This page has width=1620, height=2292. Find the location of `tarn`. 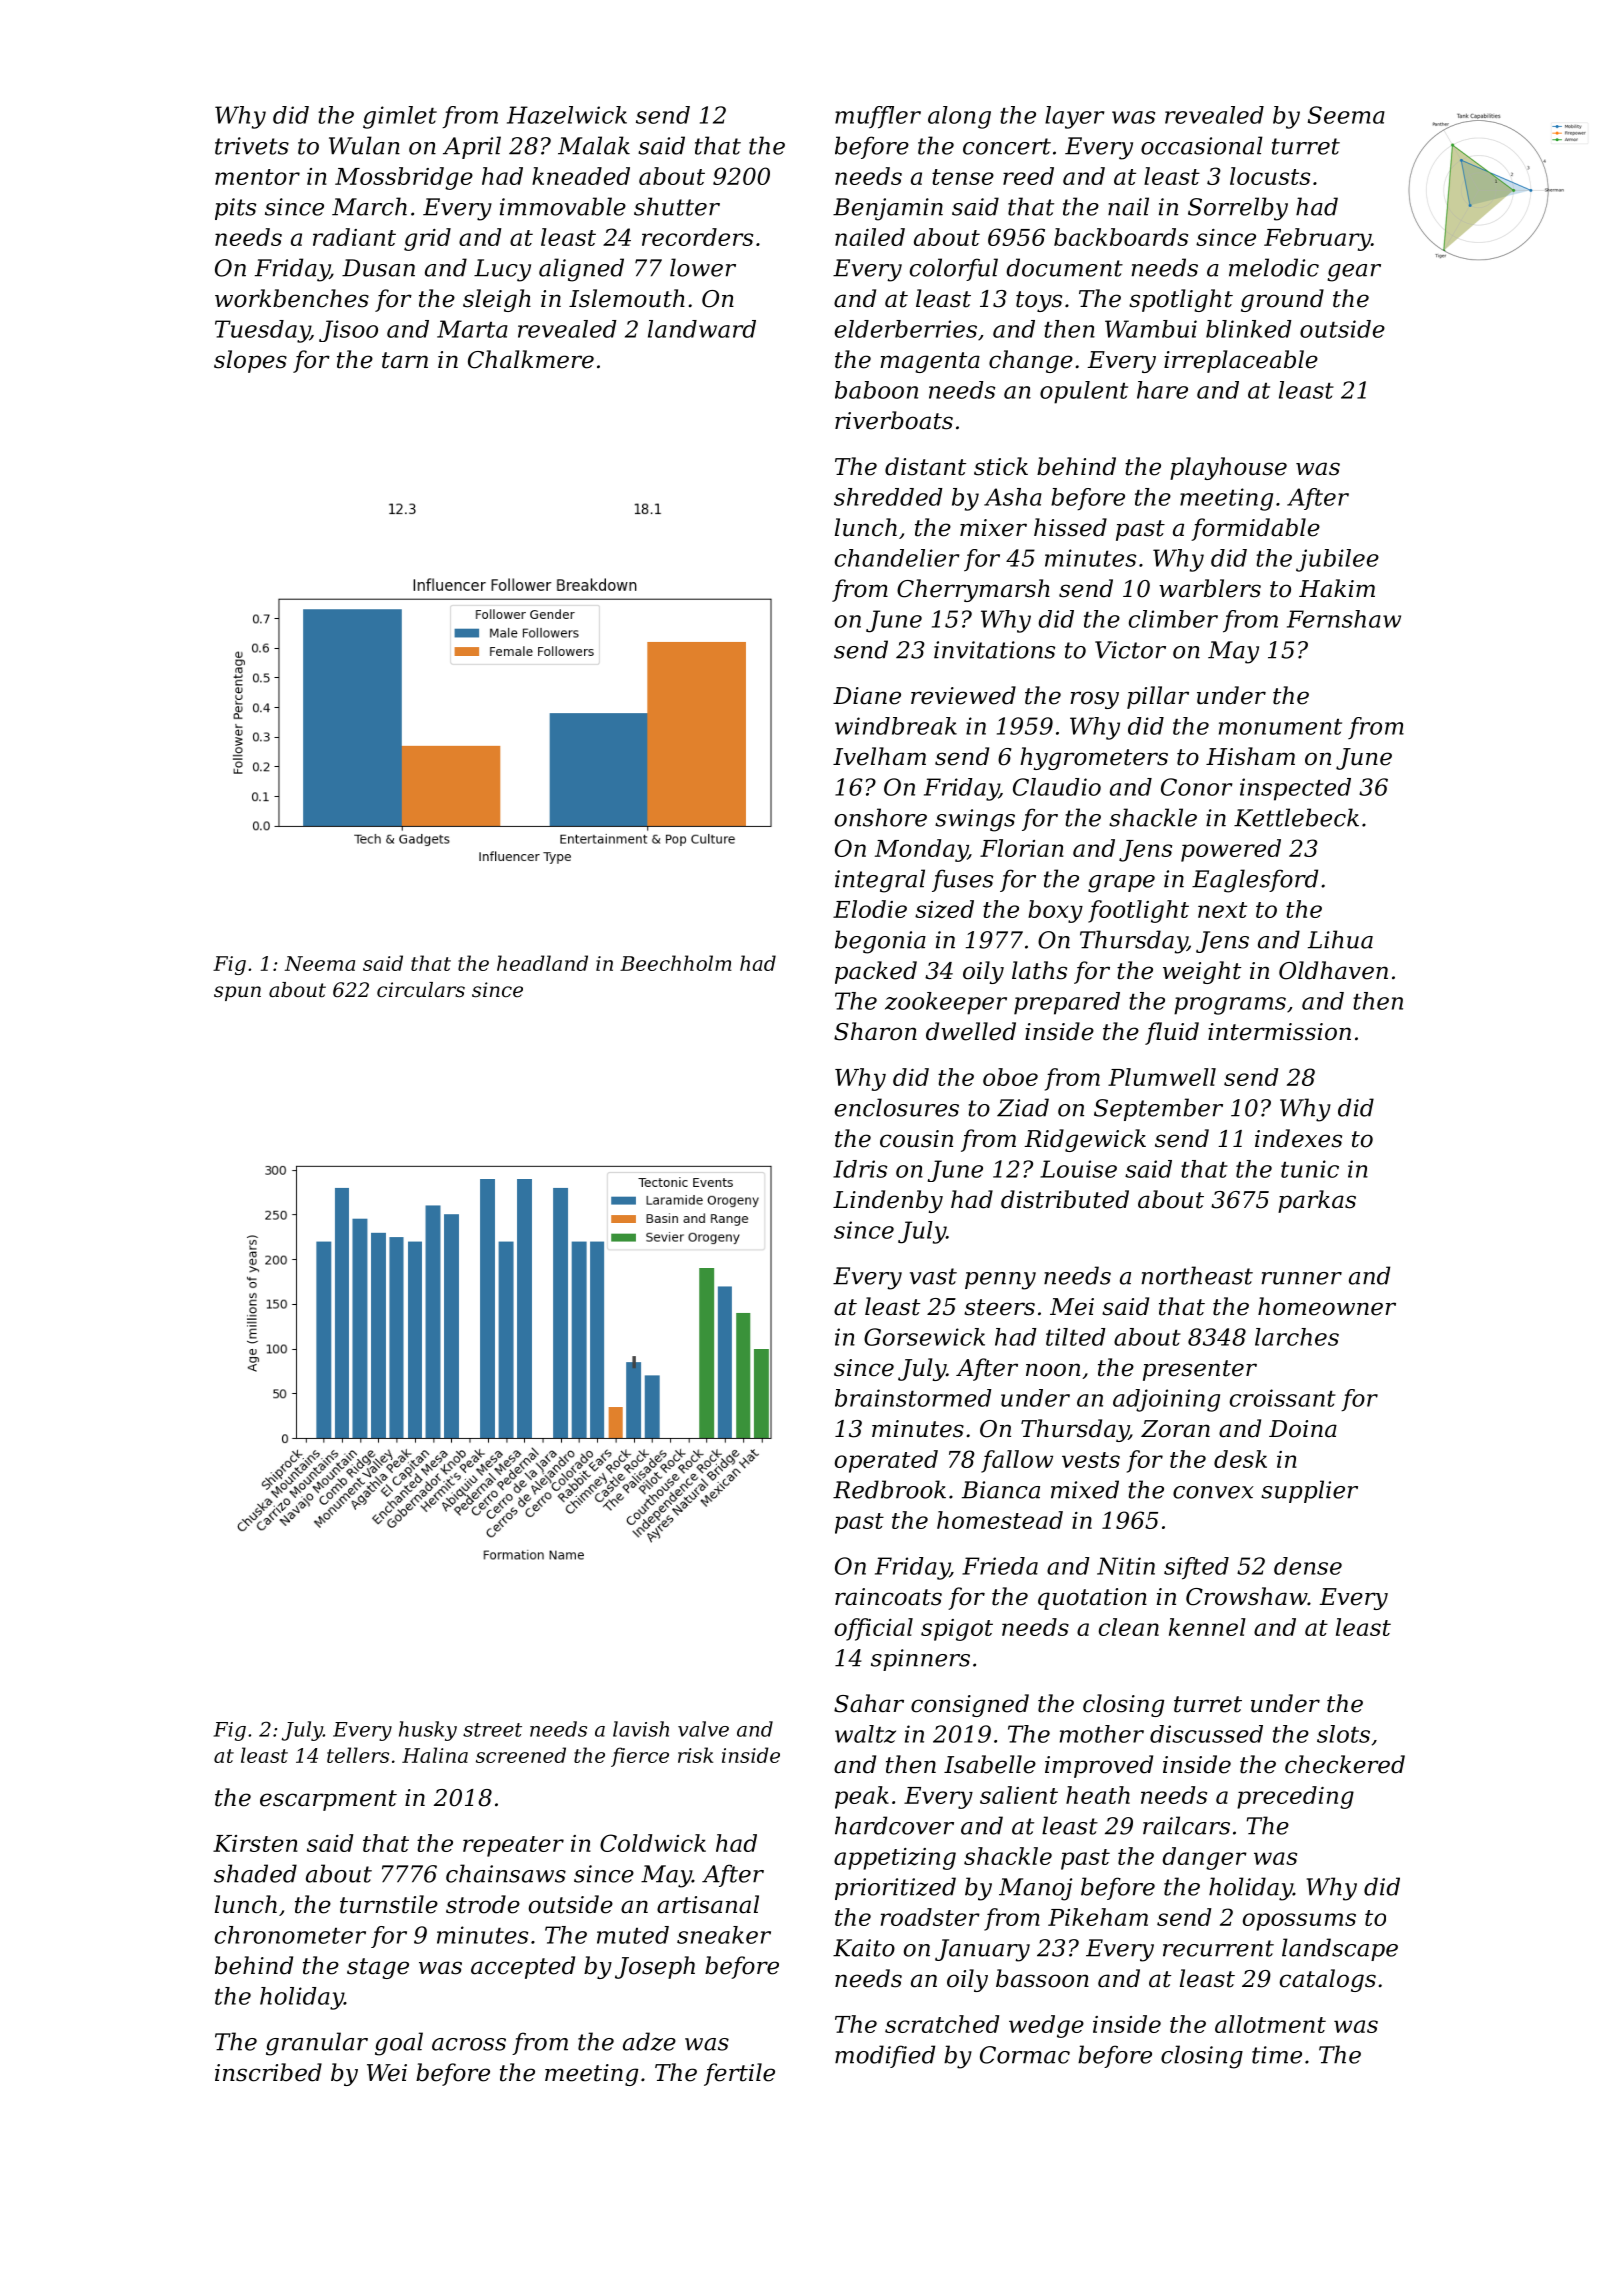

tarn is located at coordinates (405, 360).
